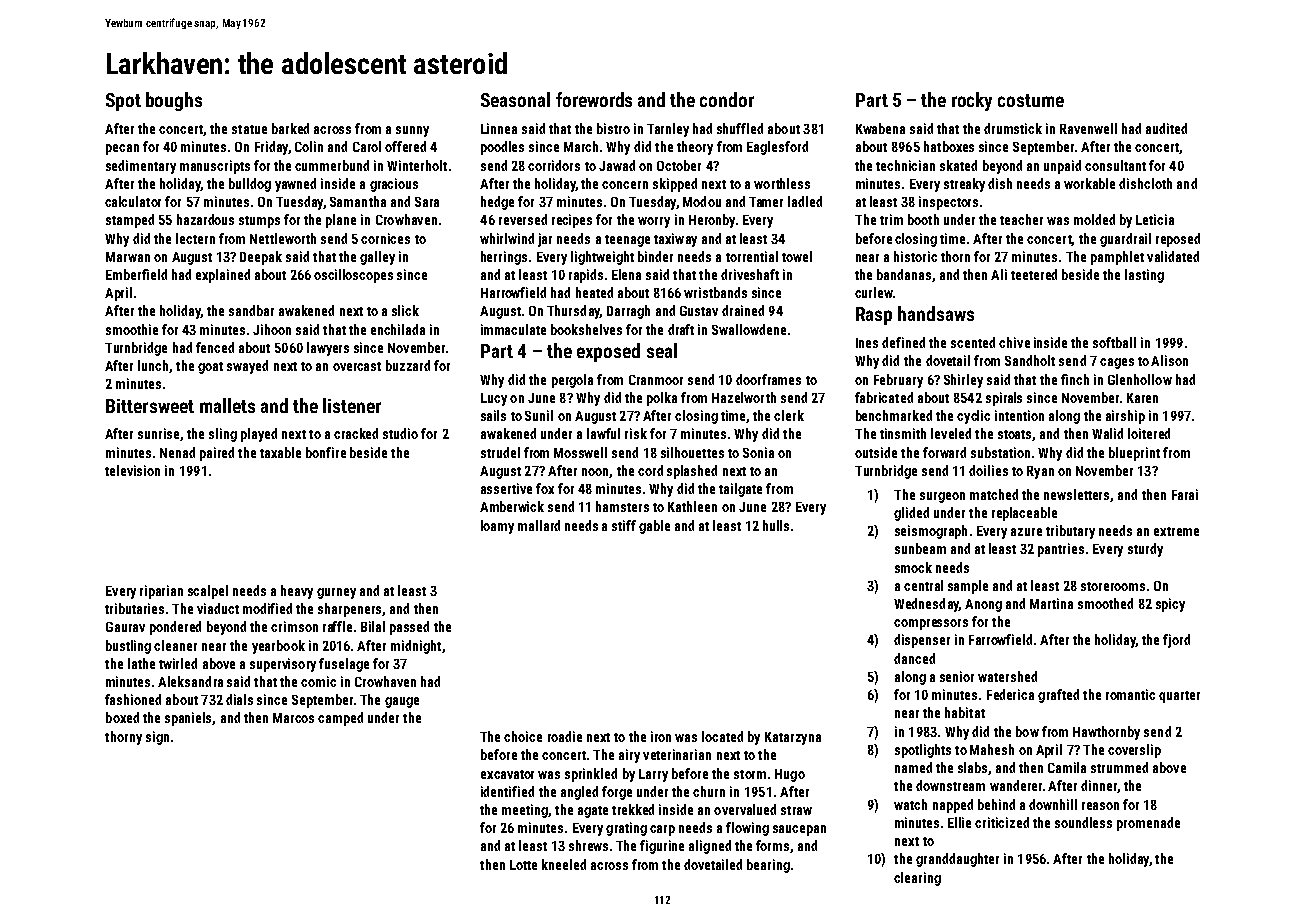 The image size is (1308, 924). I want to click on roadie, so click(565, 736).
